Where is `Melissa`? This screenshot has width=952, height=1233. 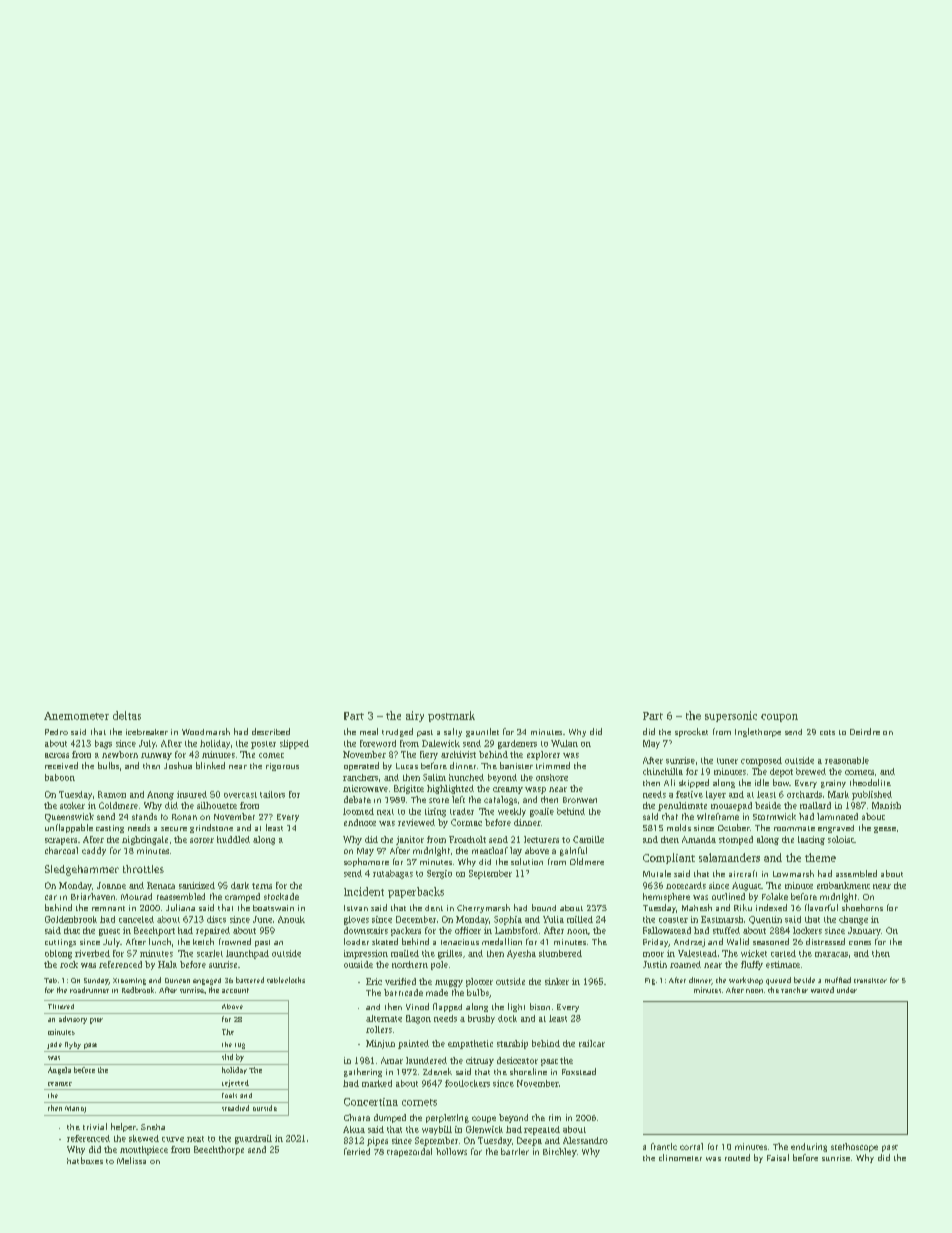
Melissa is located at coordinates (131, 1160).
